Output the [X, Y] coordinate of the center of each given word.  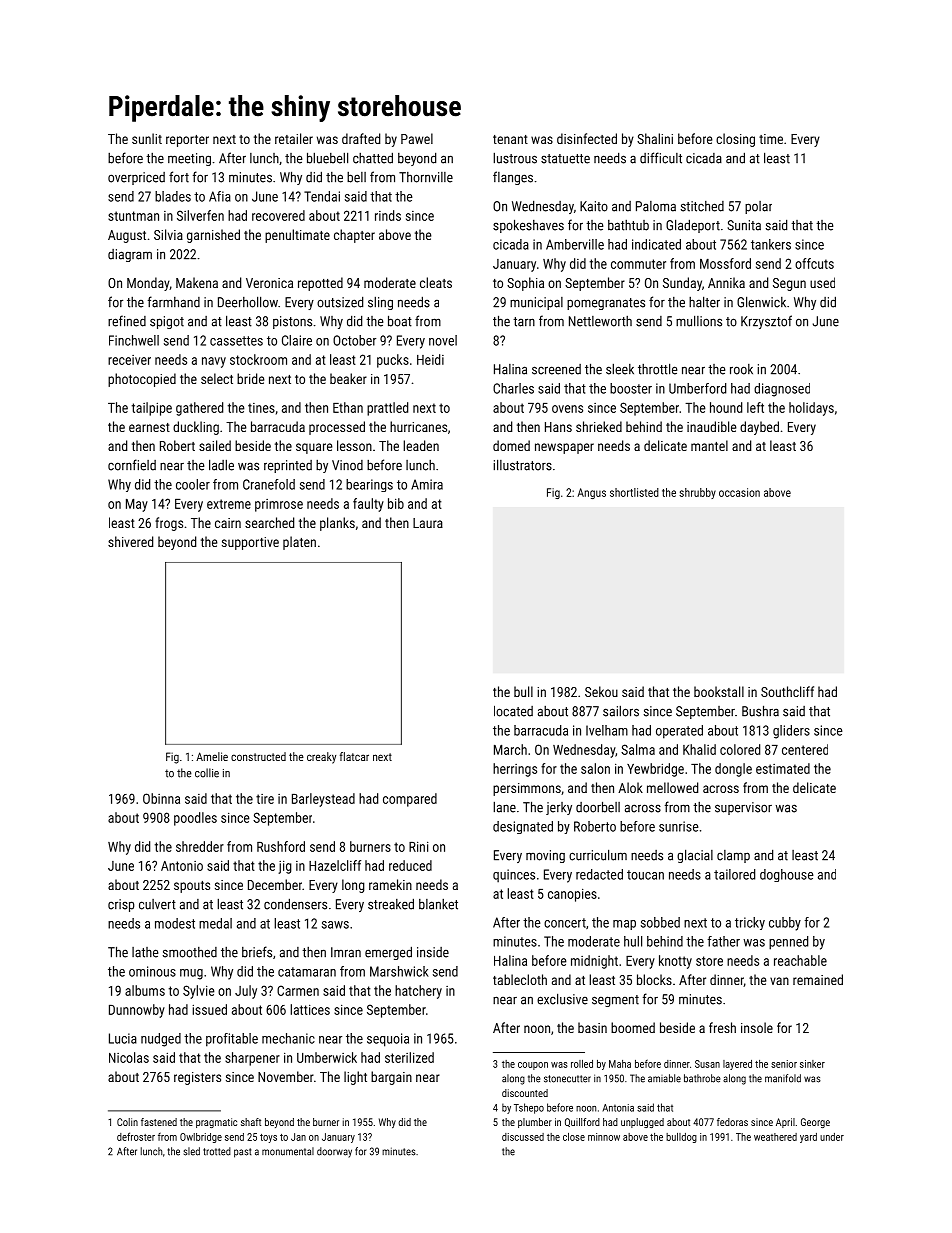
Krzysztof [766, 322]
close [574, 1137]
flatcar [354, 756]
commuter [638, 264]
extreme [229, 504]
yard [808, 1138]
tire [265, 799]
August [127, 236]
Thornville [426, 177]
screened [556, 369]
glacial [695, 856]
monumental [288, 1151]
